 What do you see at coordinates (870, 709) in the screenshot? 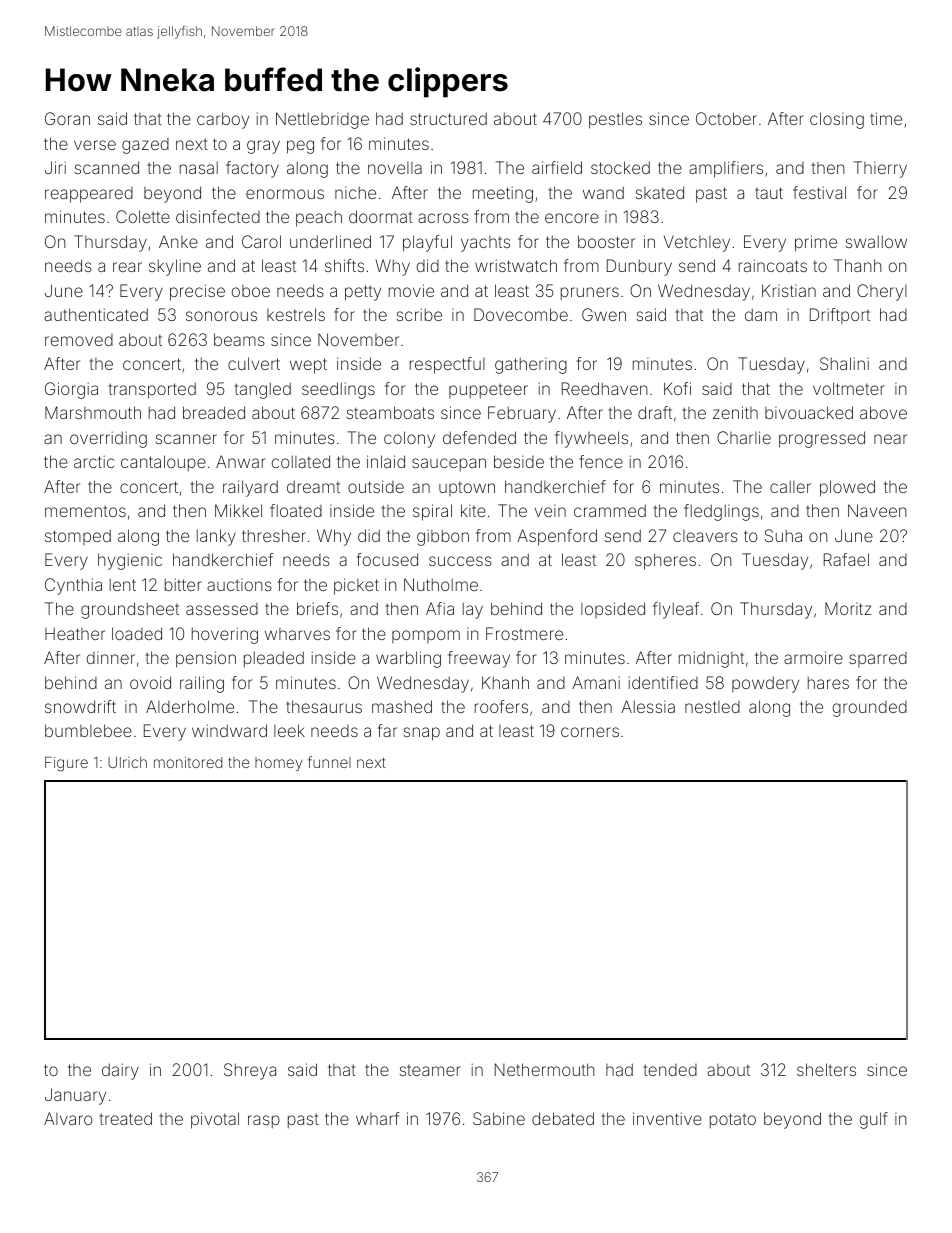
I see `grounded` at bounding box center [870, 709].
